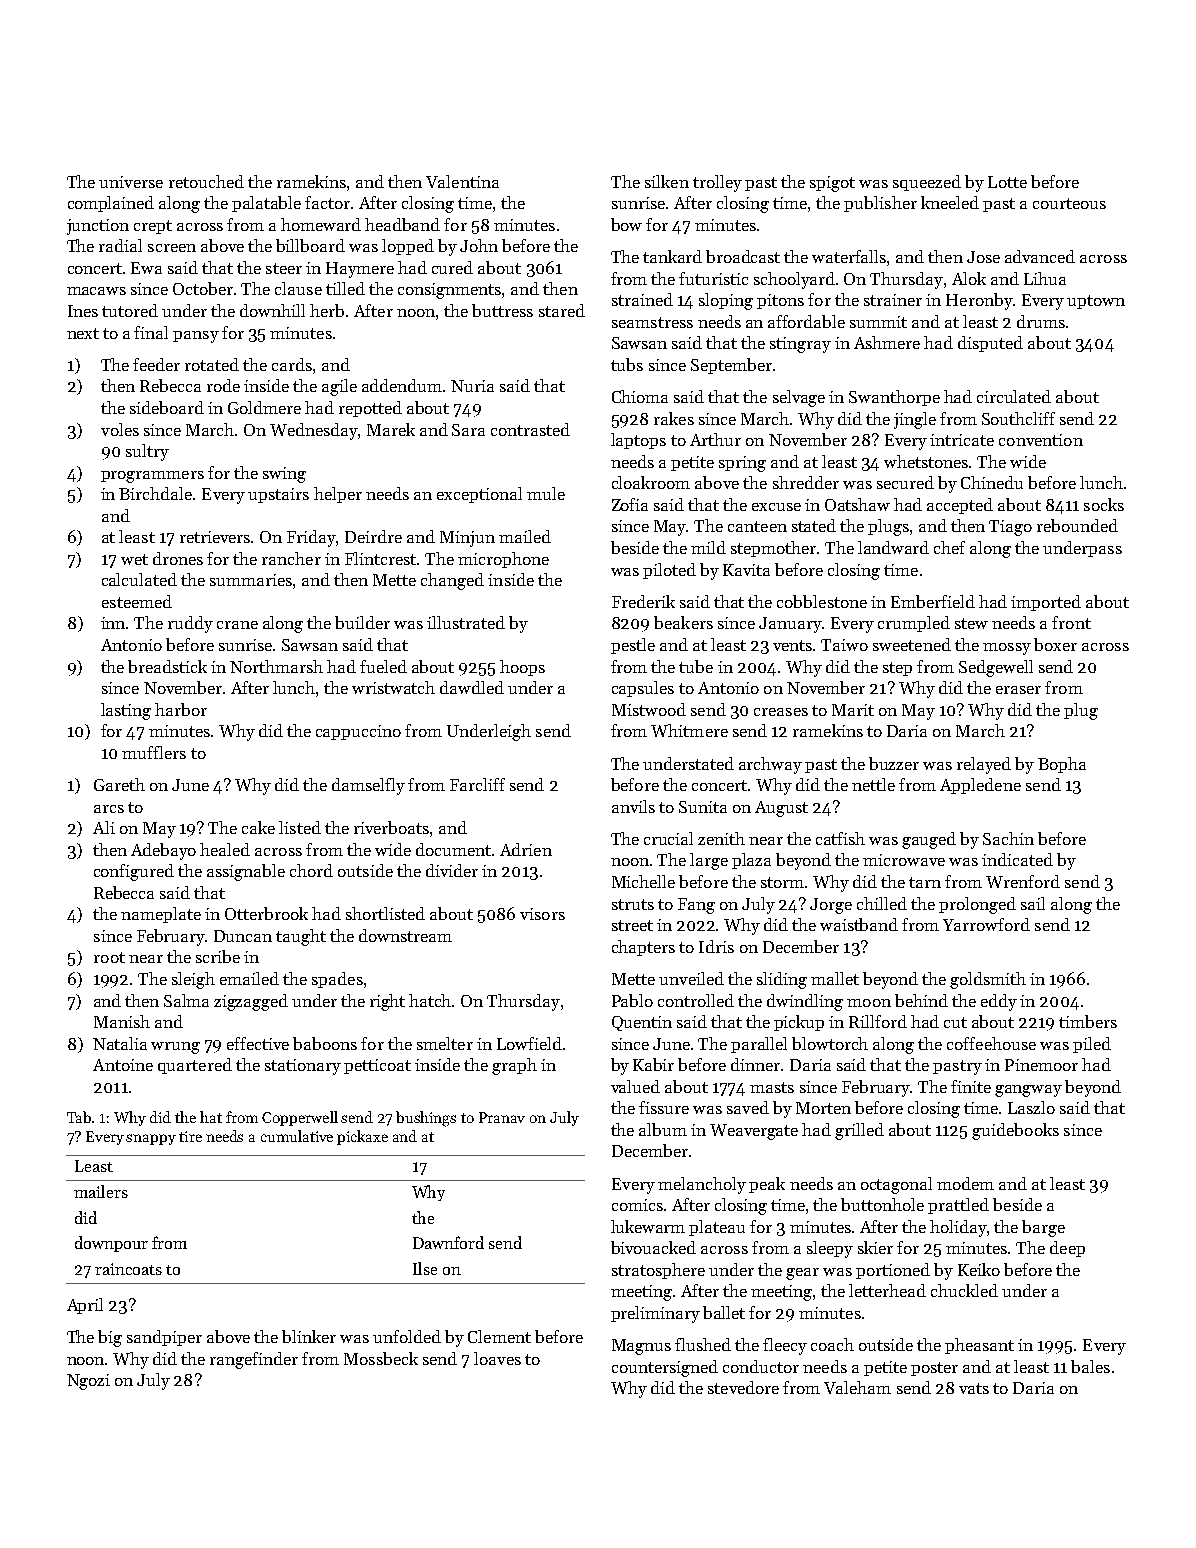  I want to click on Whitmere, so click(689, 730).
